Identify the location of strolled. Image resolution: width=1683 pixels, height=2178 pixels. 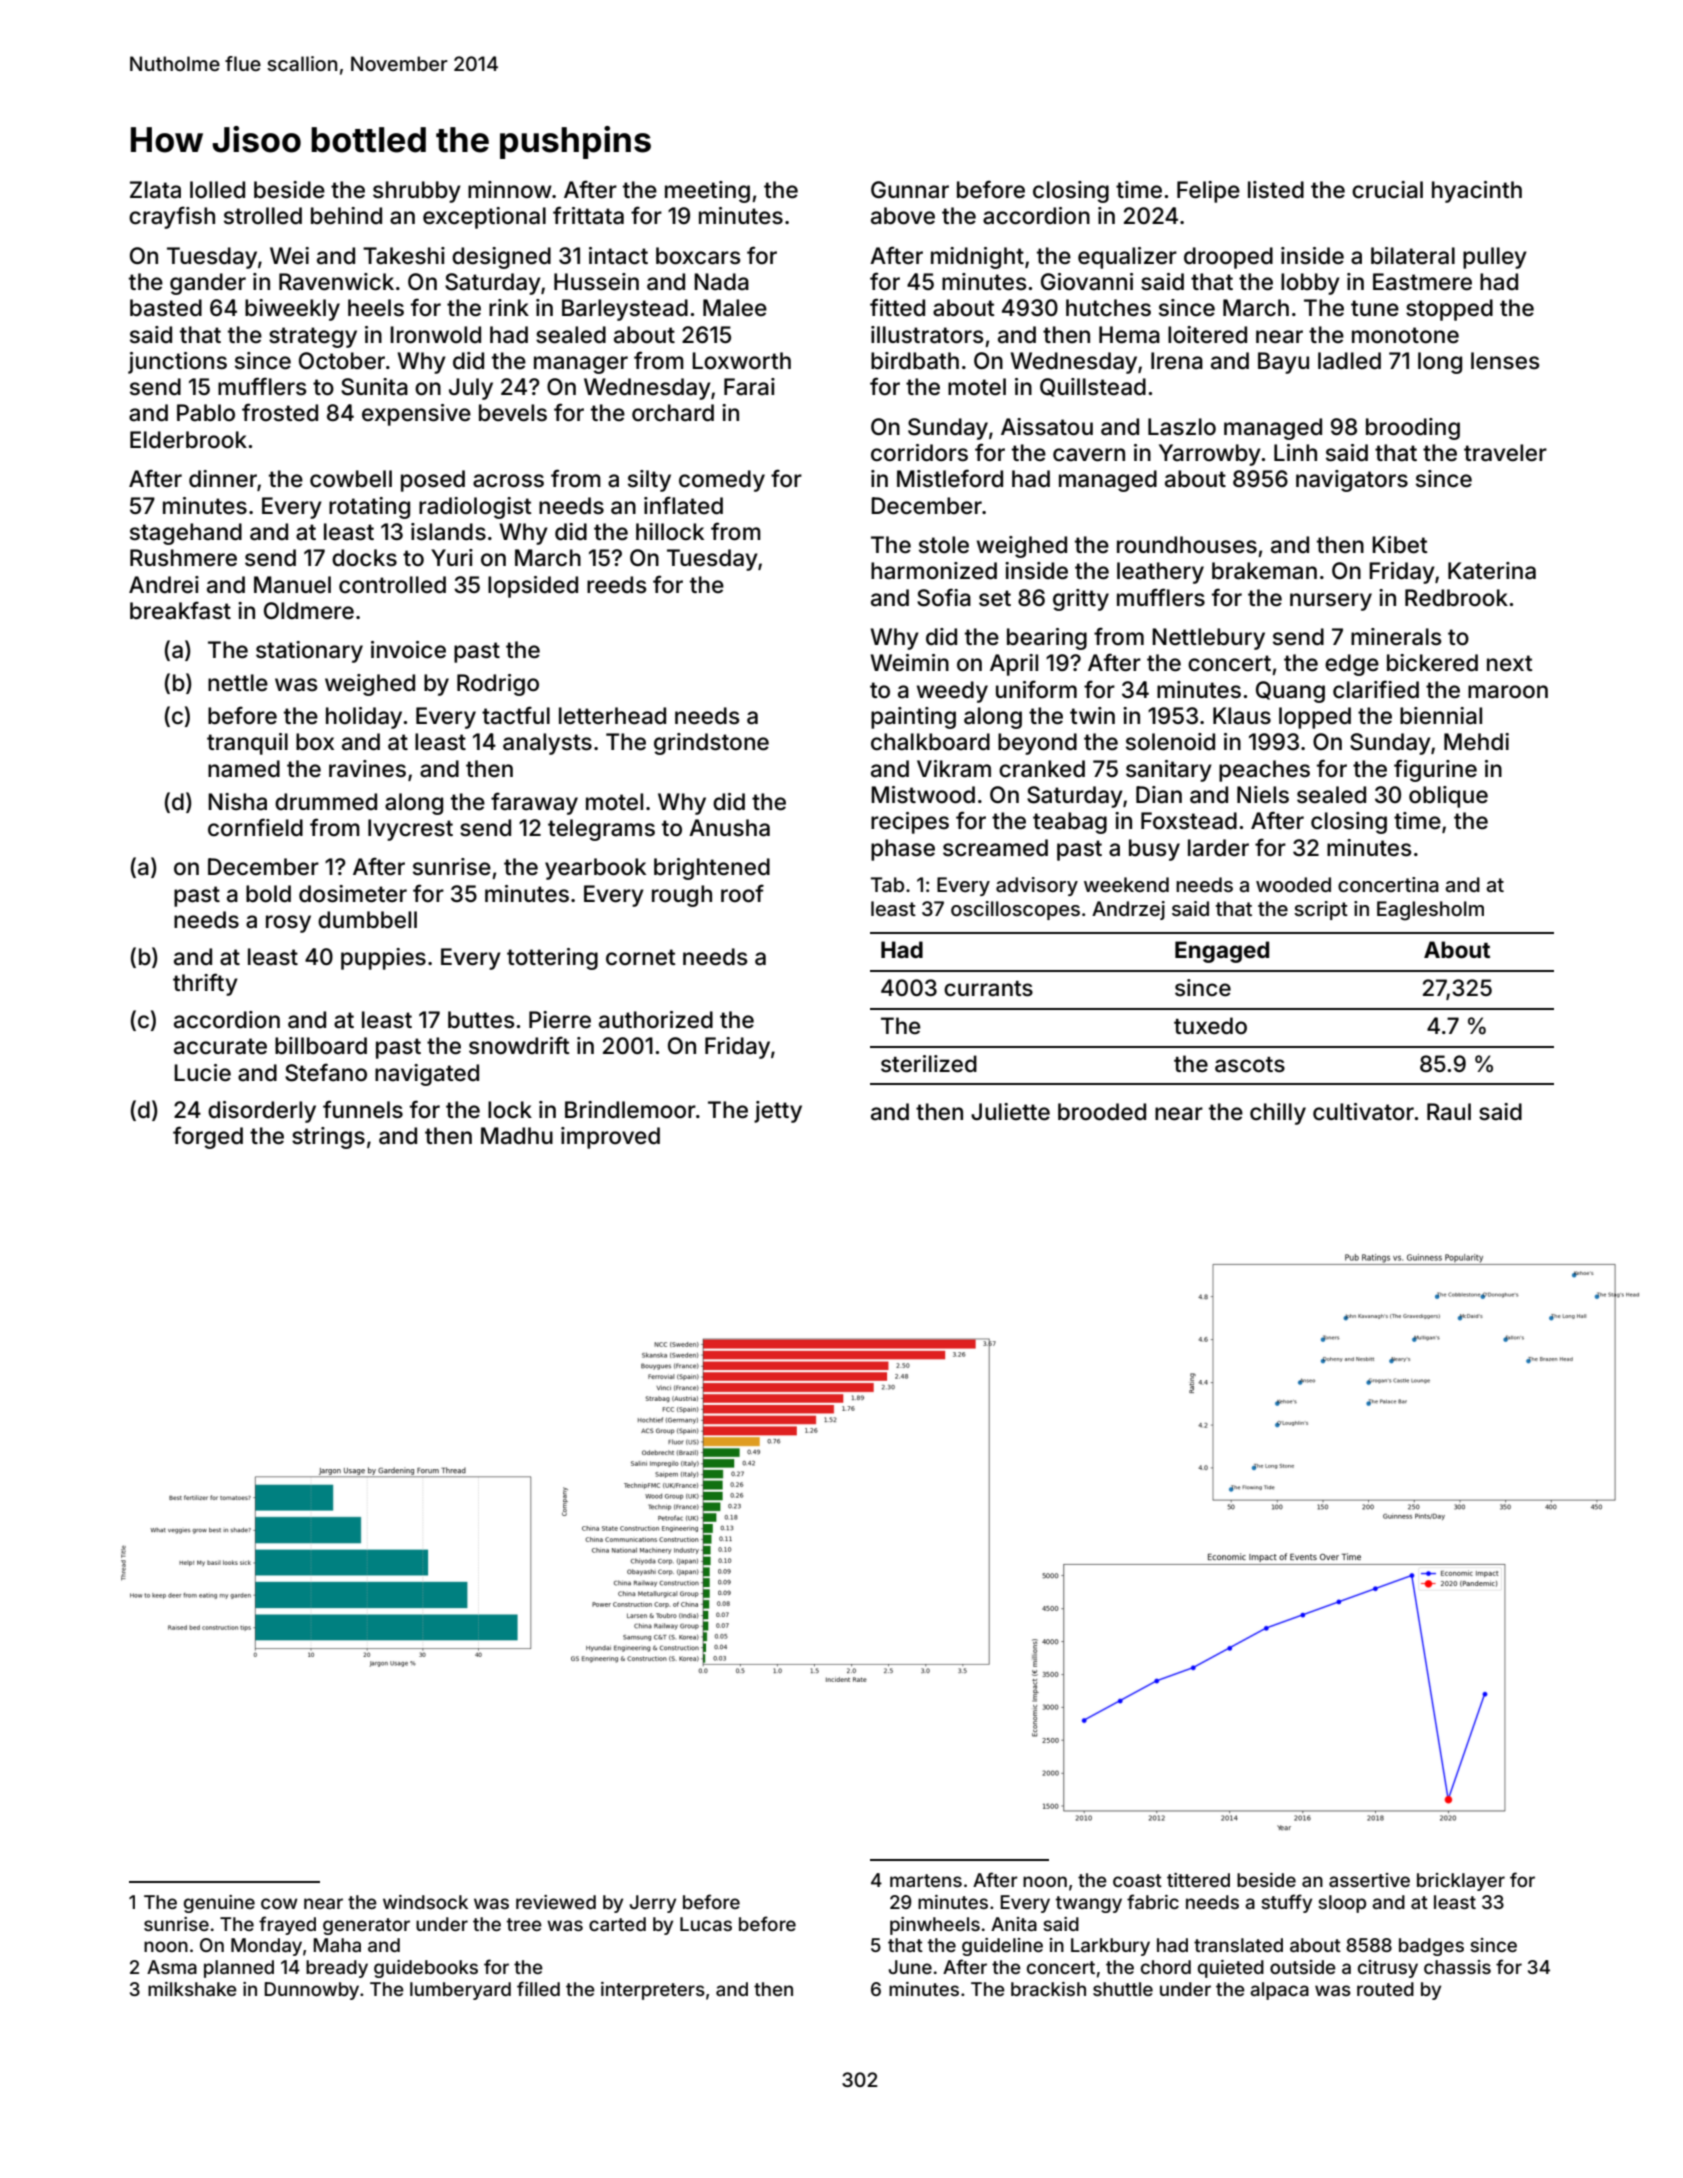
(263, 216).
